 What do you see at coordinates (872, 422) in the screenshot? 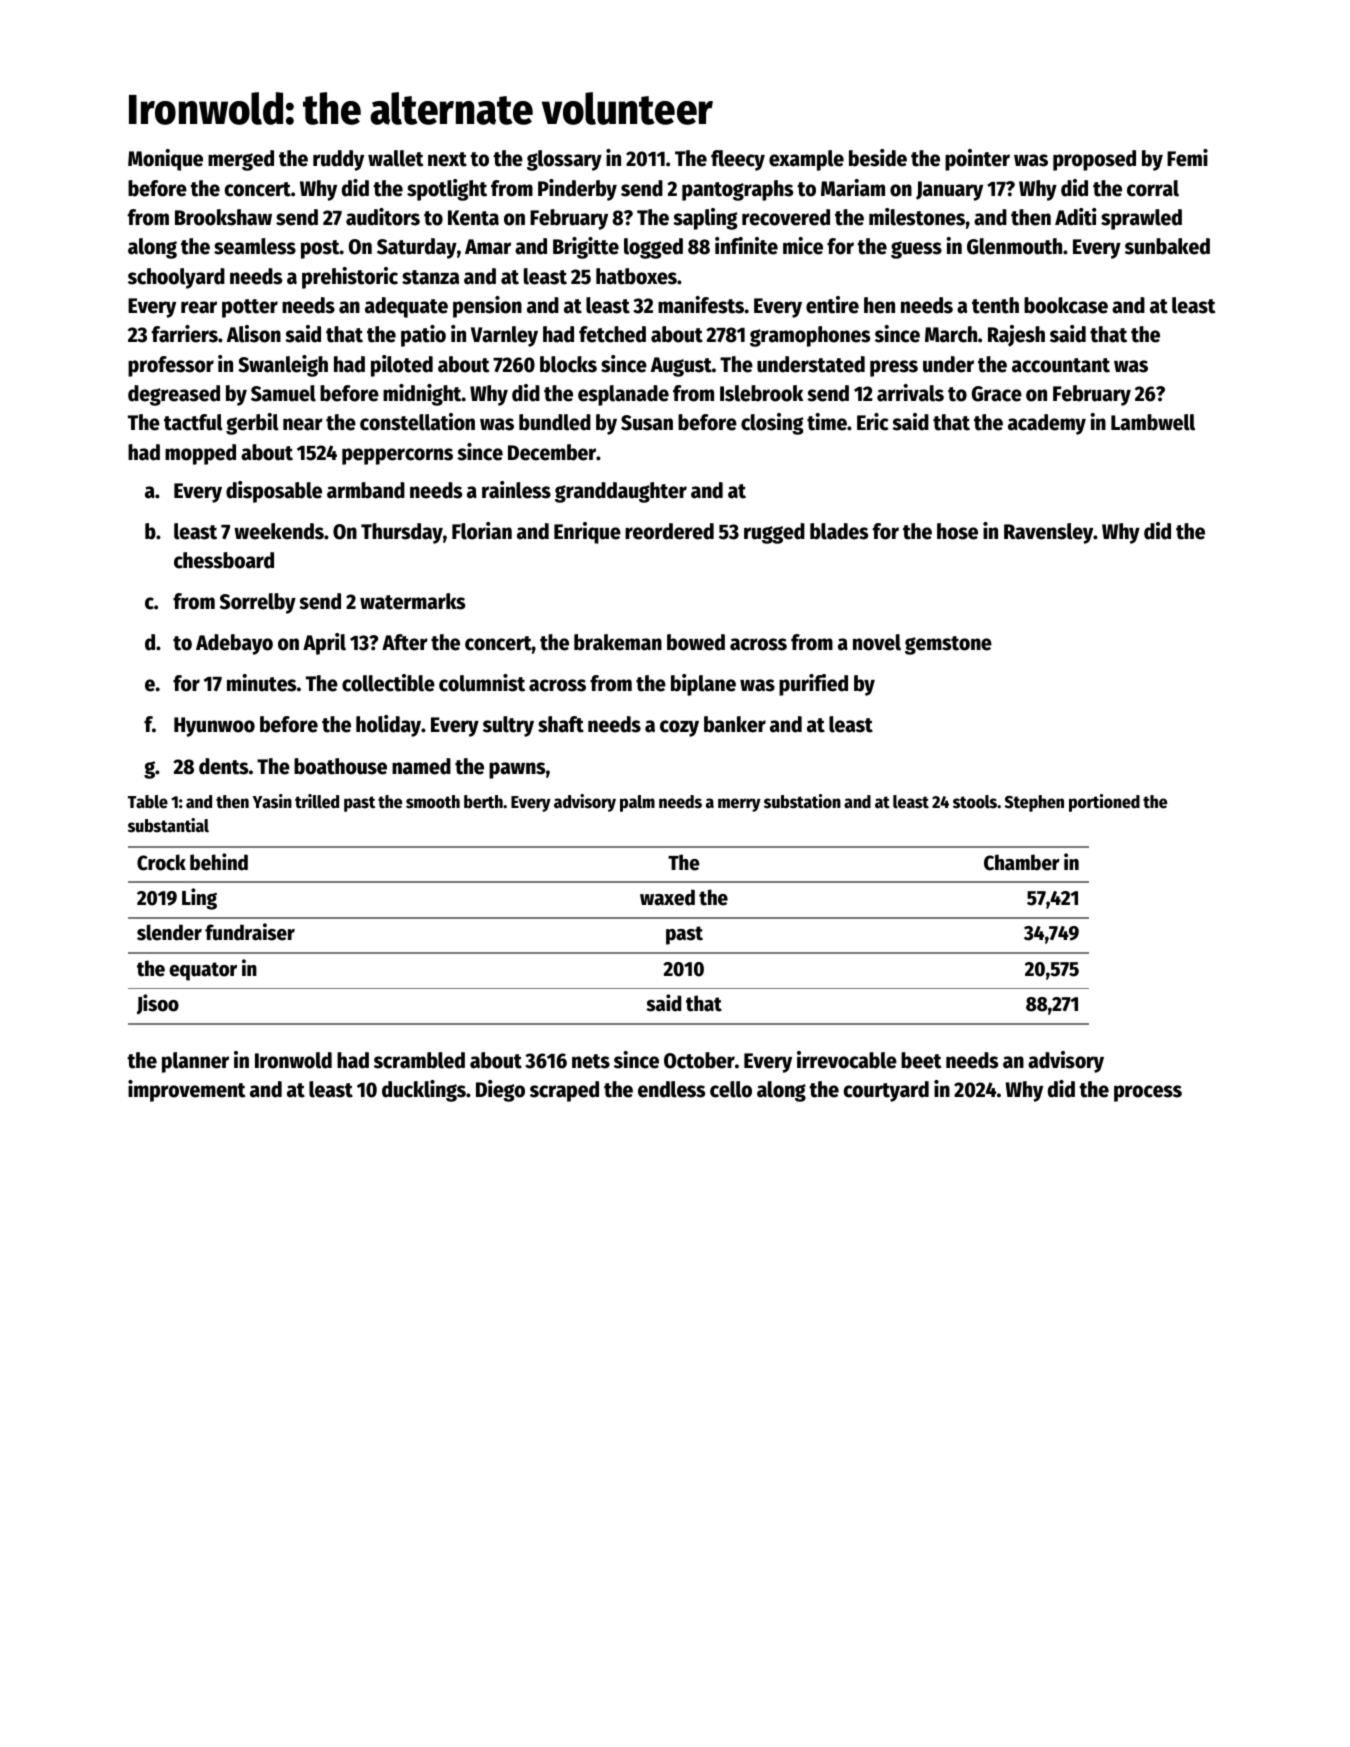
I see `Eric` at bounding box center [872, 422].
